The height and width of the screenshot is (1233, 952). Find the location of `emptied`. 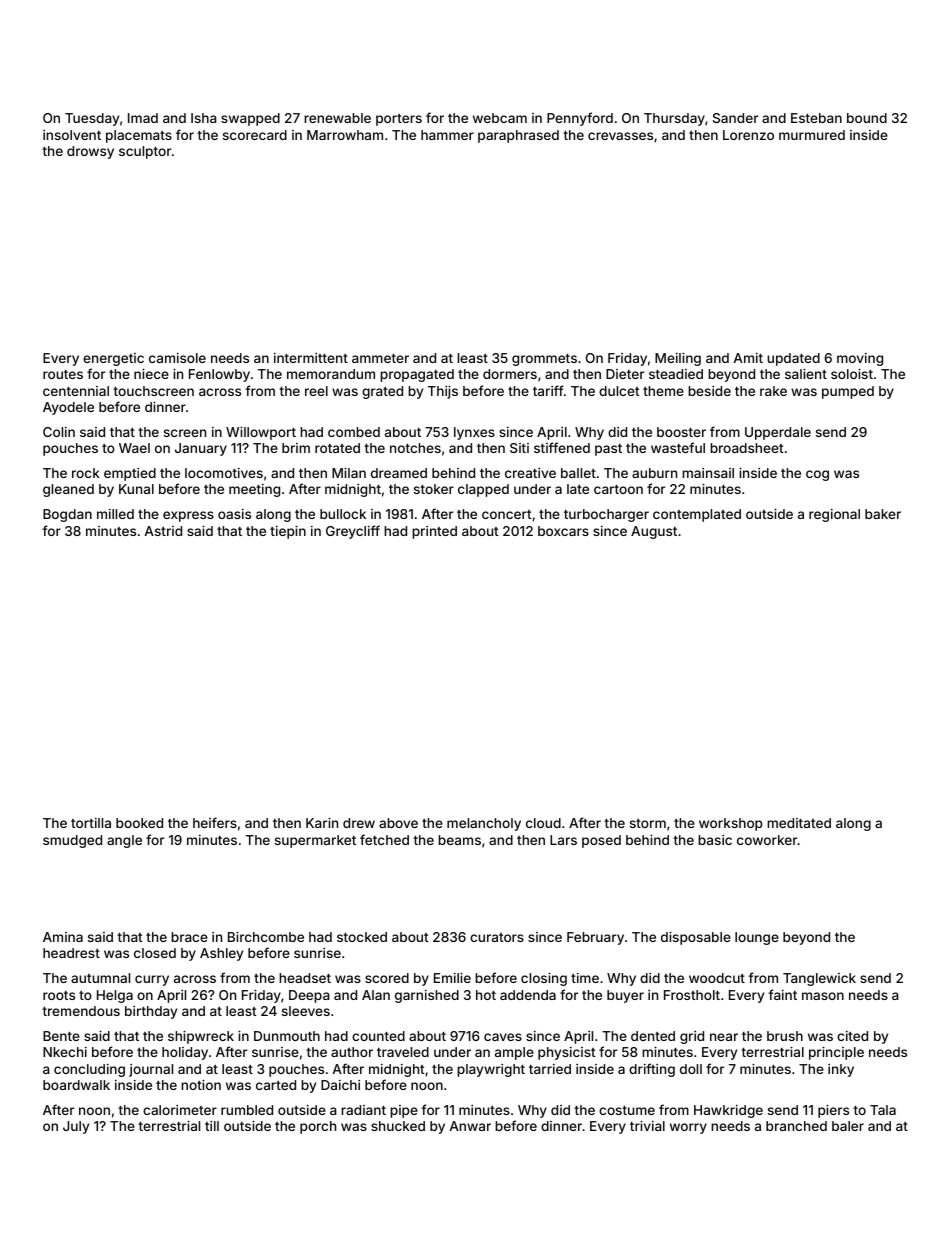

emptied is located at coordinates (130, 474).
